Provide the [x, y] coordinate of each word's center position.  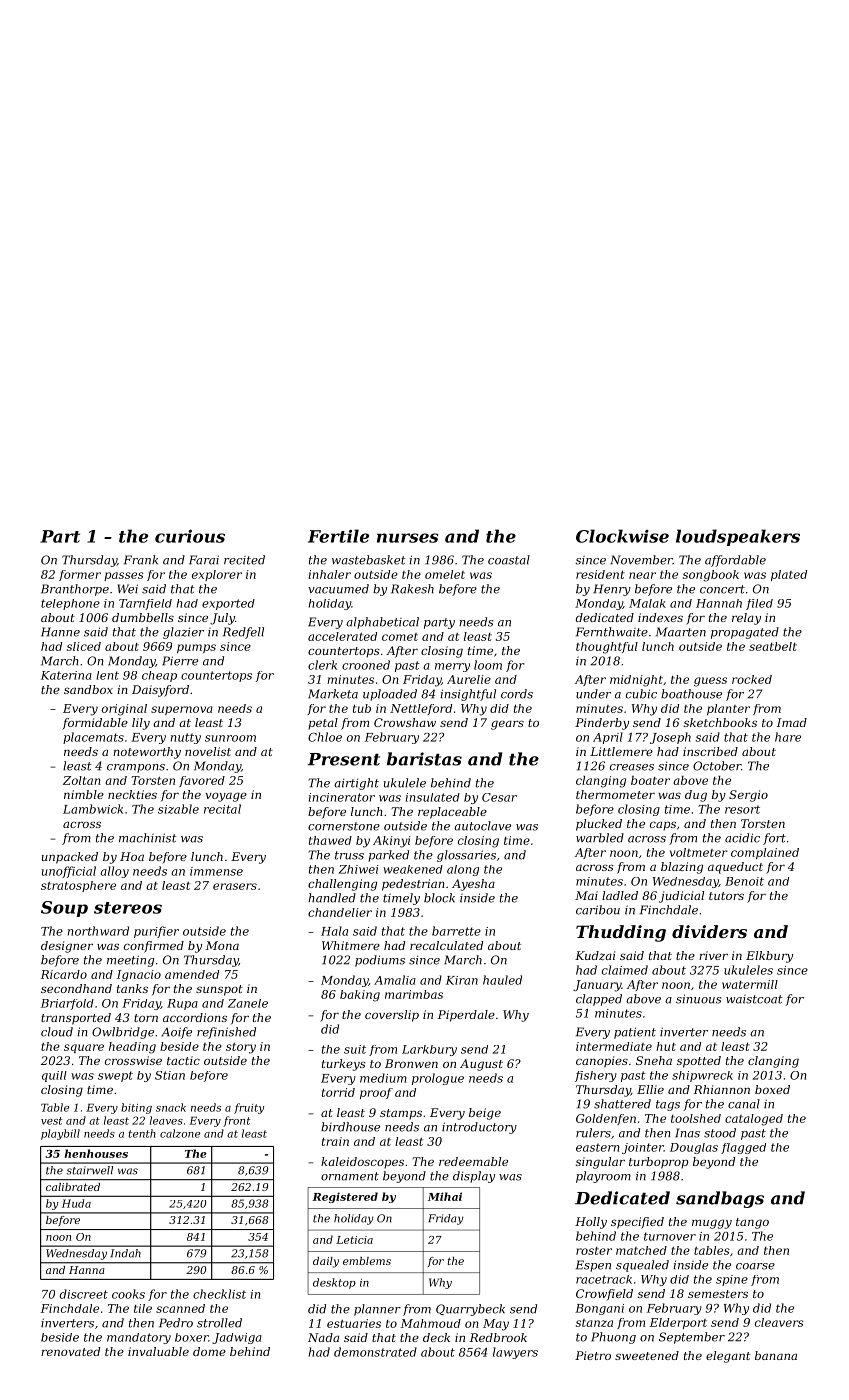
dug [696, 796]
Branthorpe [75, 590]
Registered [345, 1197]
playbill [60, 1134]
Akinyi [392, 842]
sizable [178, 809]
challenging [342, 885]
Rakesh [412, 589]
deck [436, 1337]
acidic [742, 838]
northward [98, 931]
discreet [84, 1294]
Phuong [613, 1338]
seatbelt [773, 646]
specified [637, 1223]
